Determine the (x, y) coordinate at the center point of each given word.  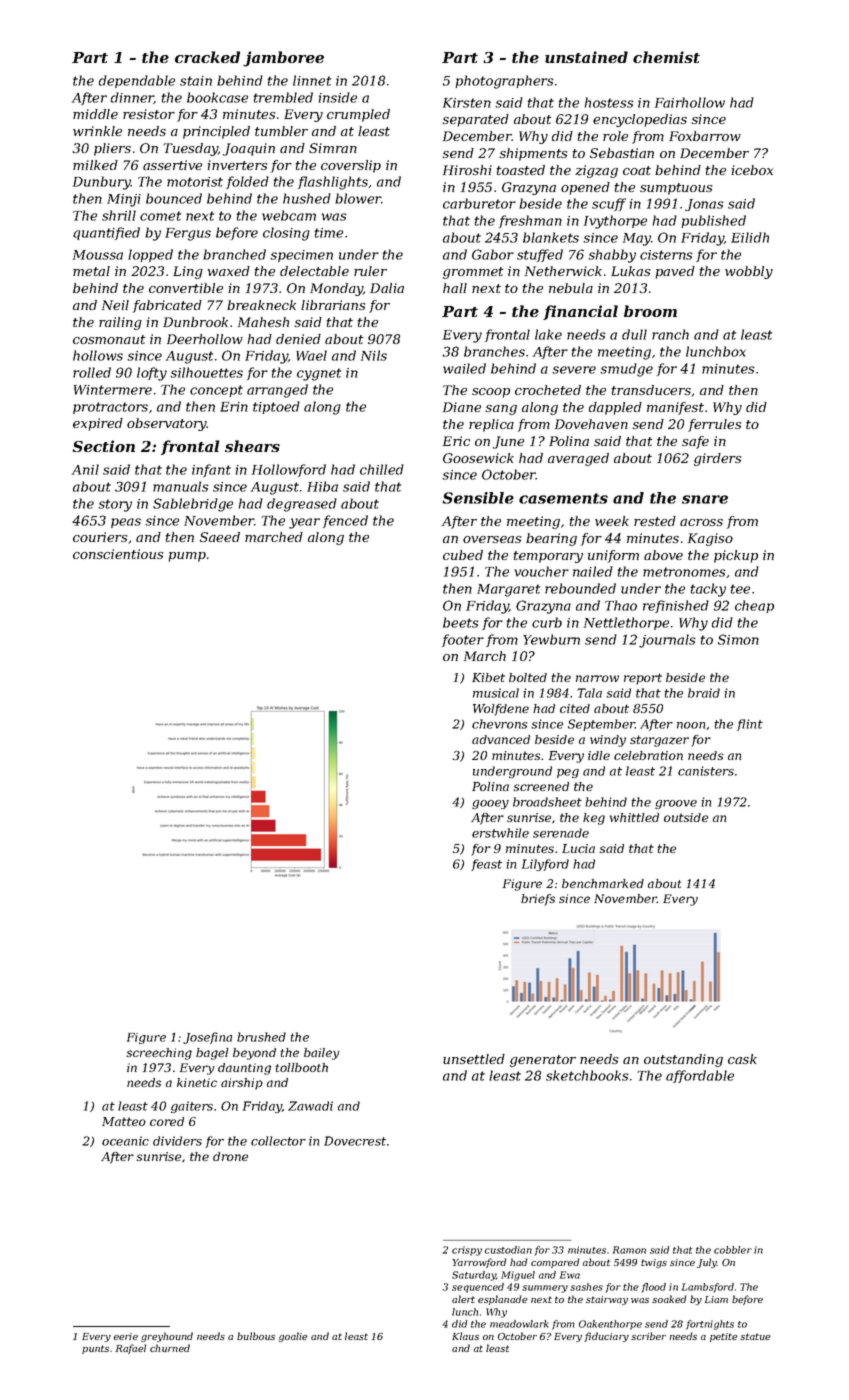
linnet (312, 80)
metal (91, 271)
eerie (126, 1336)
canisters (706, 771)
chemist (666, 57)
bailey (322, 1054)
